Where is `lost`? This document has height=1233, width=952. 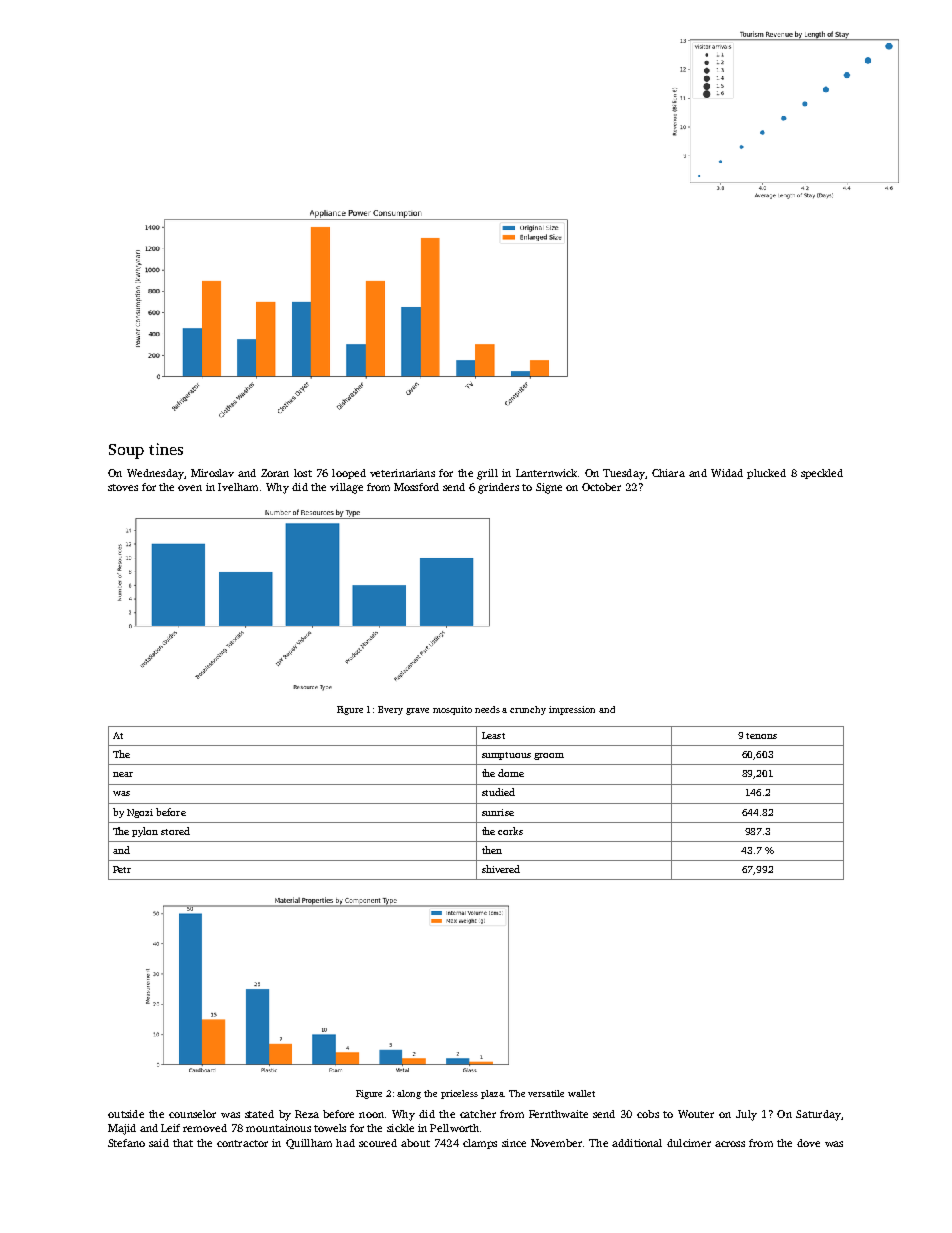 lost is located at coordinates (303, 473).
